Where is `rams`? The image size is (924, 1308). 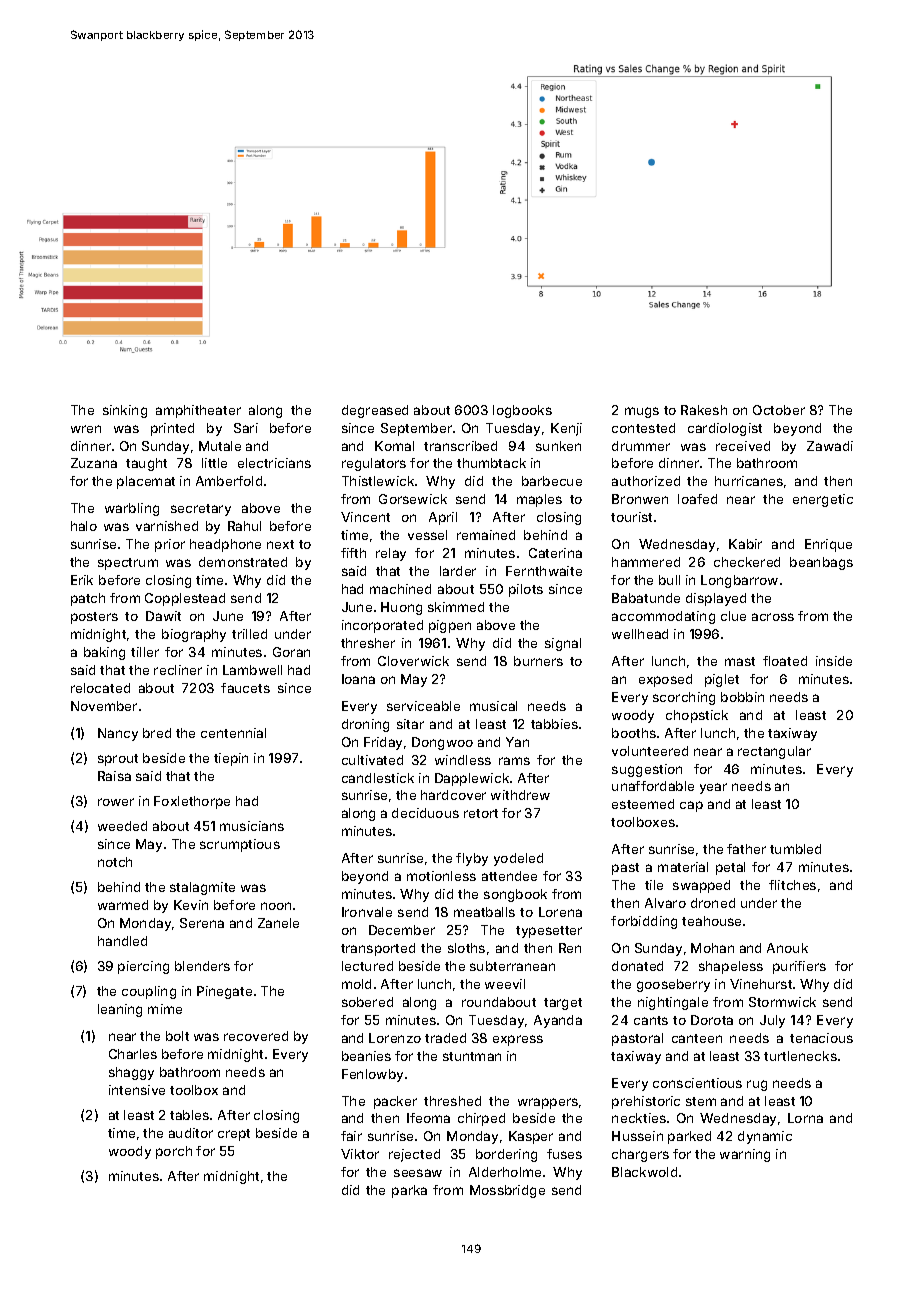 rams is located at coordinates (514, 761).
